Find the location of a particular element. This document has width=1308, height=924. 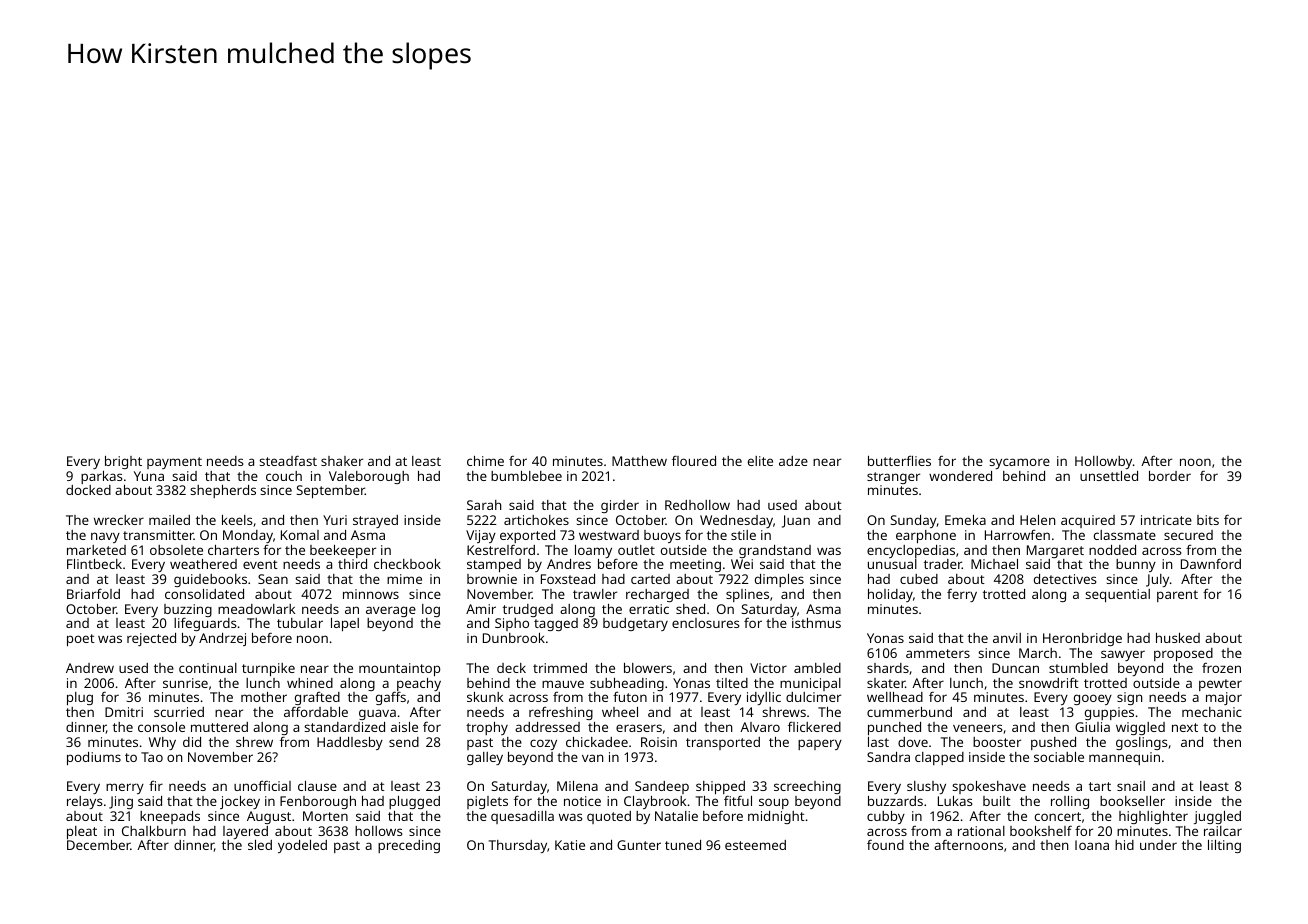

mannequin is located at coordinates (1124, 758).
